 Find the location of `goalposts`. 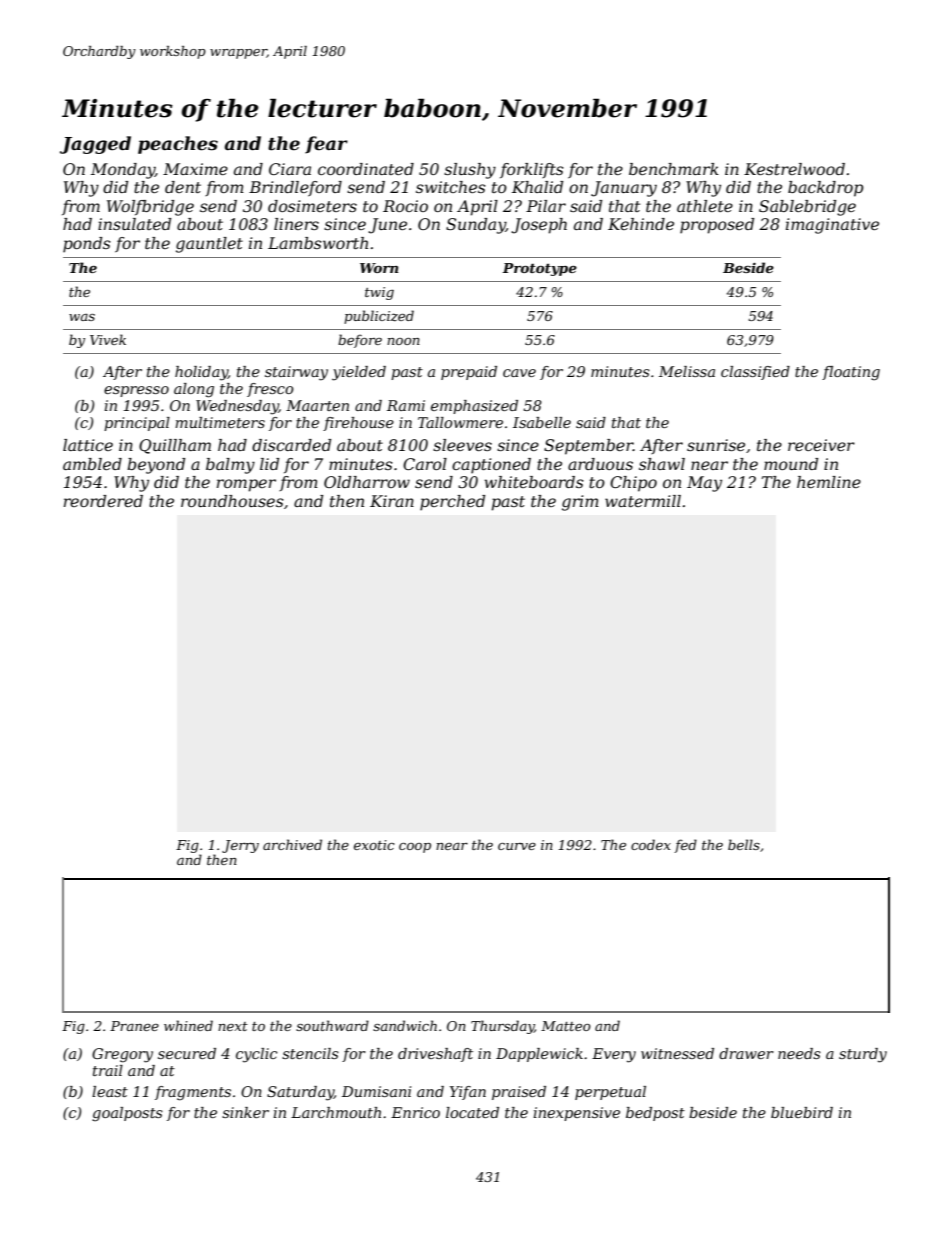

goalposts is located at coordinates (127, 1114).
